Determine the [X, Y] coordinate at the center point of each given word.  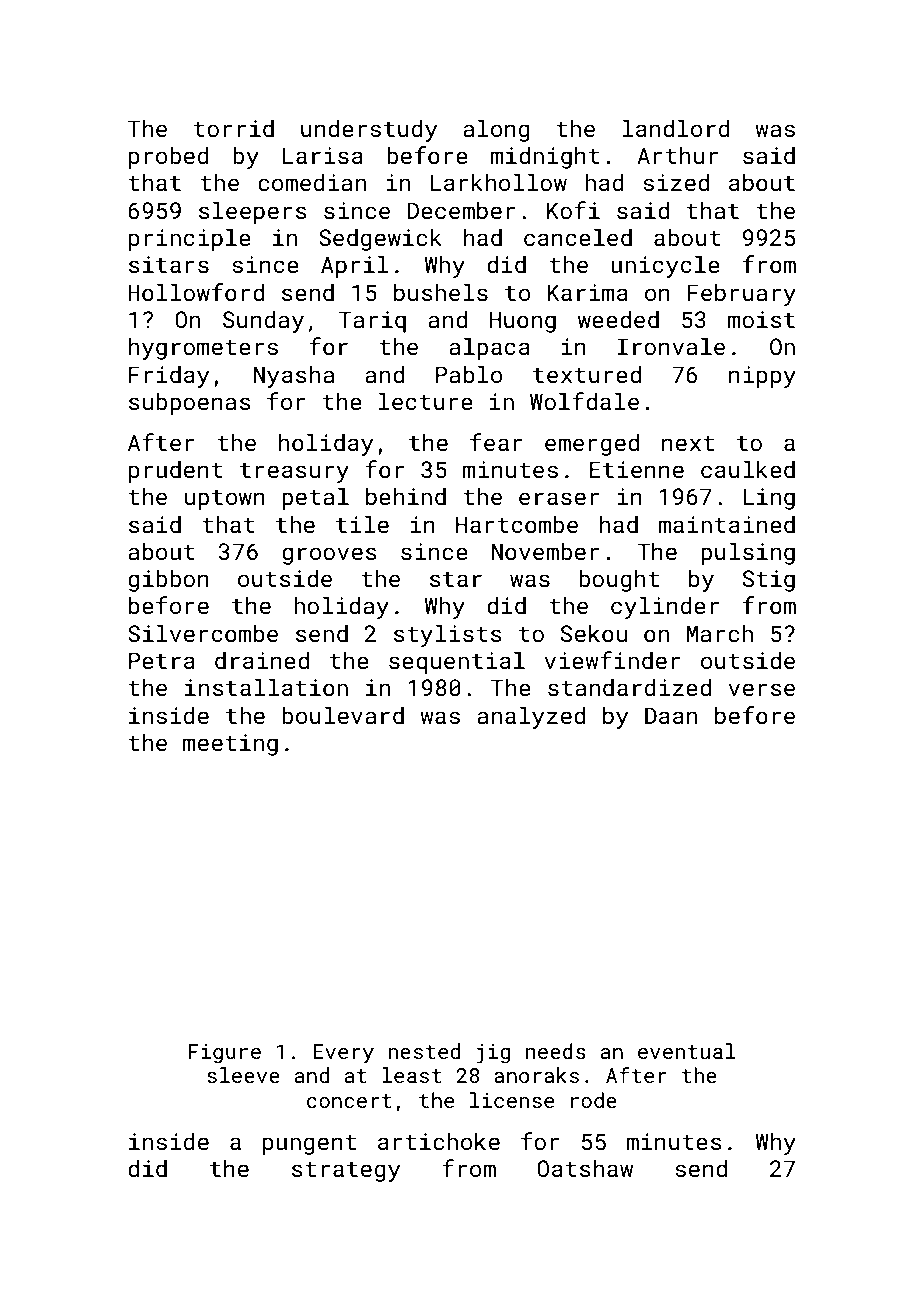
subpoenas [189, 403]
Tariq [372, 322]
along [496, 130]
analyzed [531, 717]
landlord [676, 128]
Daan [671, 715]
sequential [457, 662]
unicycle [665, 266]
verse [761, 689]
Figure [225, 1054]
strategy [346, 1172]
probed [169, 157]
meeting [230, 745]
